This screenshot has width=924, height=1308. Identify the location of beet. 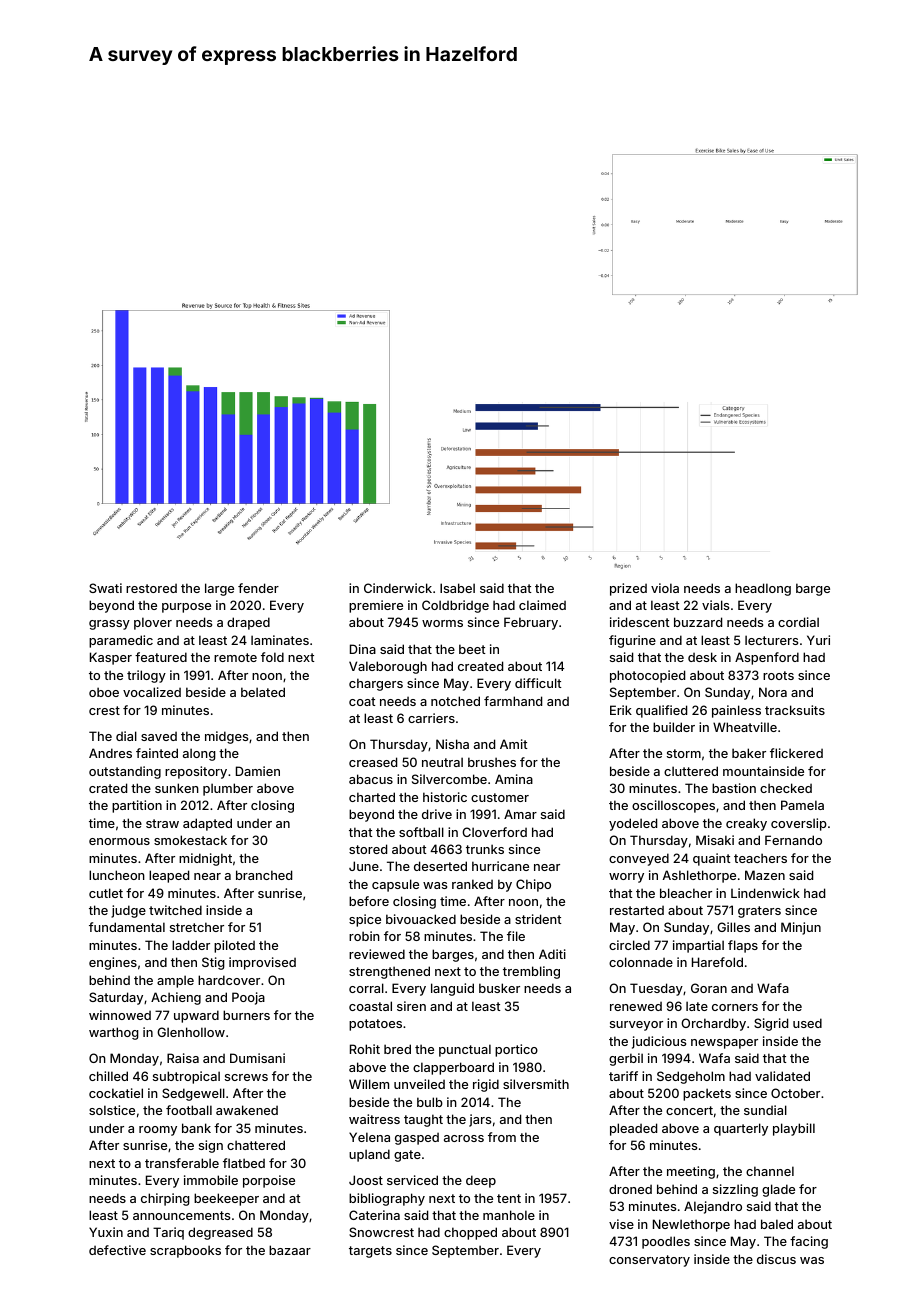
(472, 649).
